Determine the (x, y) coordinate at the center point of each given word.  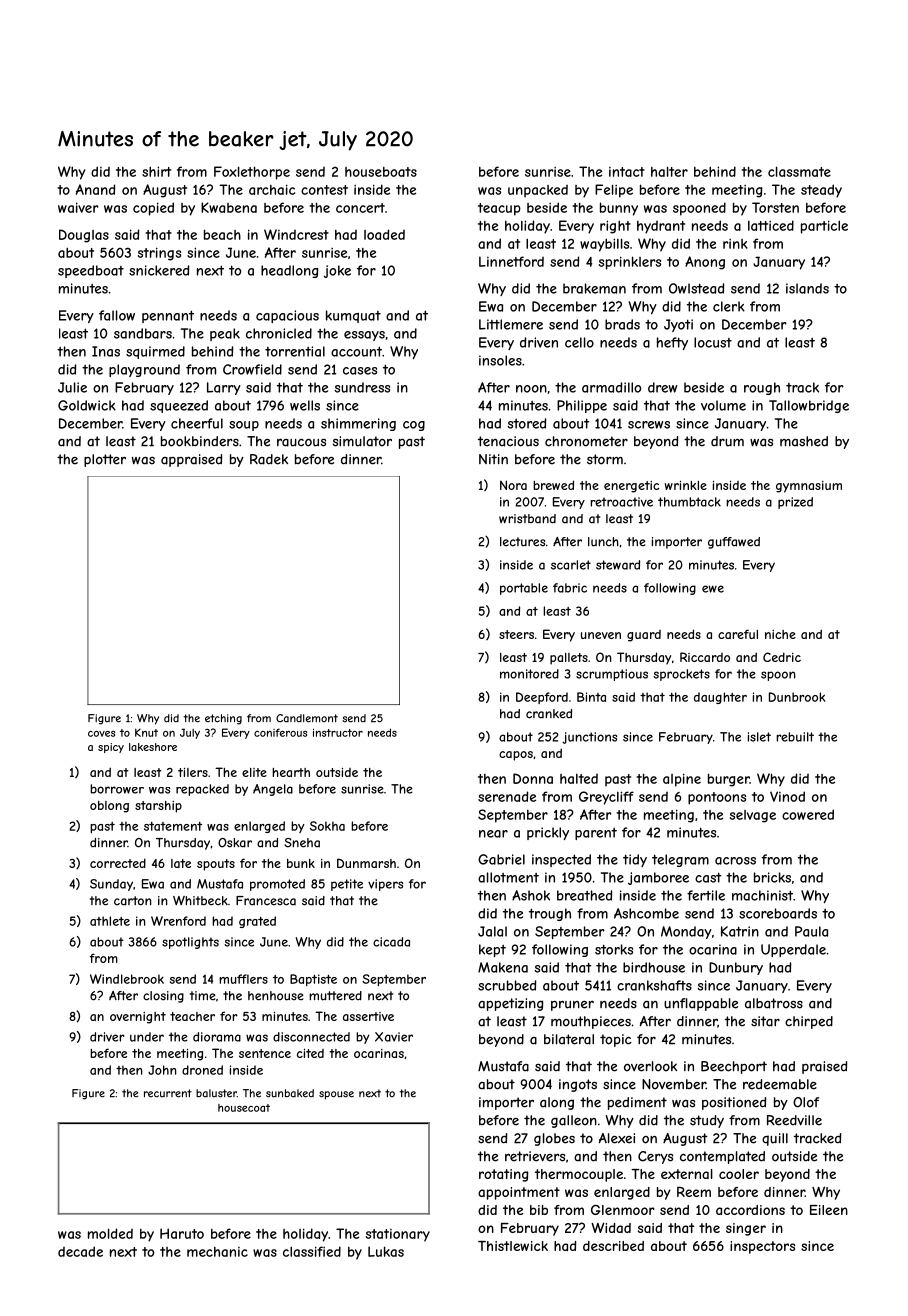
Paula (811, 931)
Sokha (327, 826)
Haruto (182, 1233)
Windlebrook (127, 979)
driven (539, 342)
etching (223, 719)
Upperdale (793, 950)
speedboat (91, 271)
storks (614, 949)
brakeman (594, 288)
